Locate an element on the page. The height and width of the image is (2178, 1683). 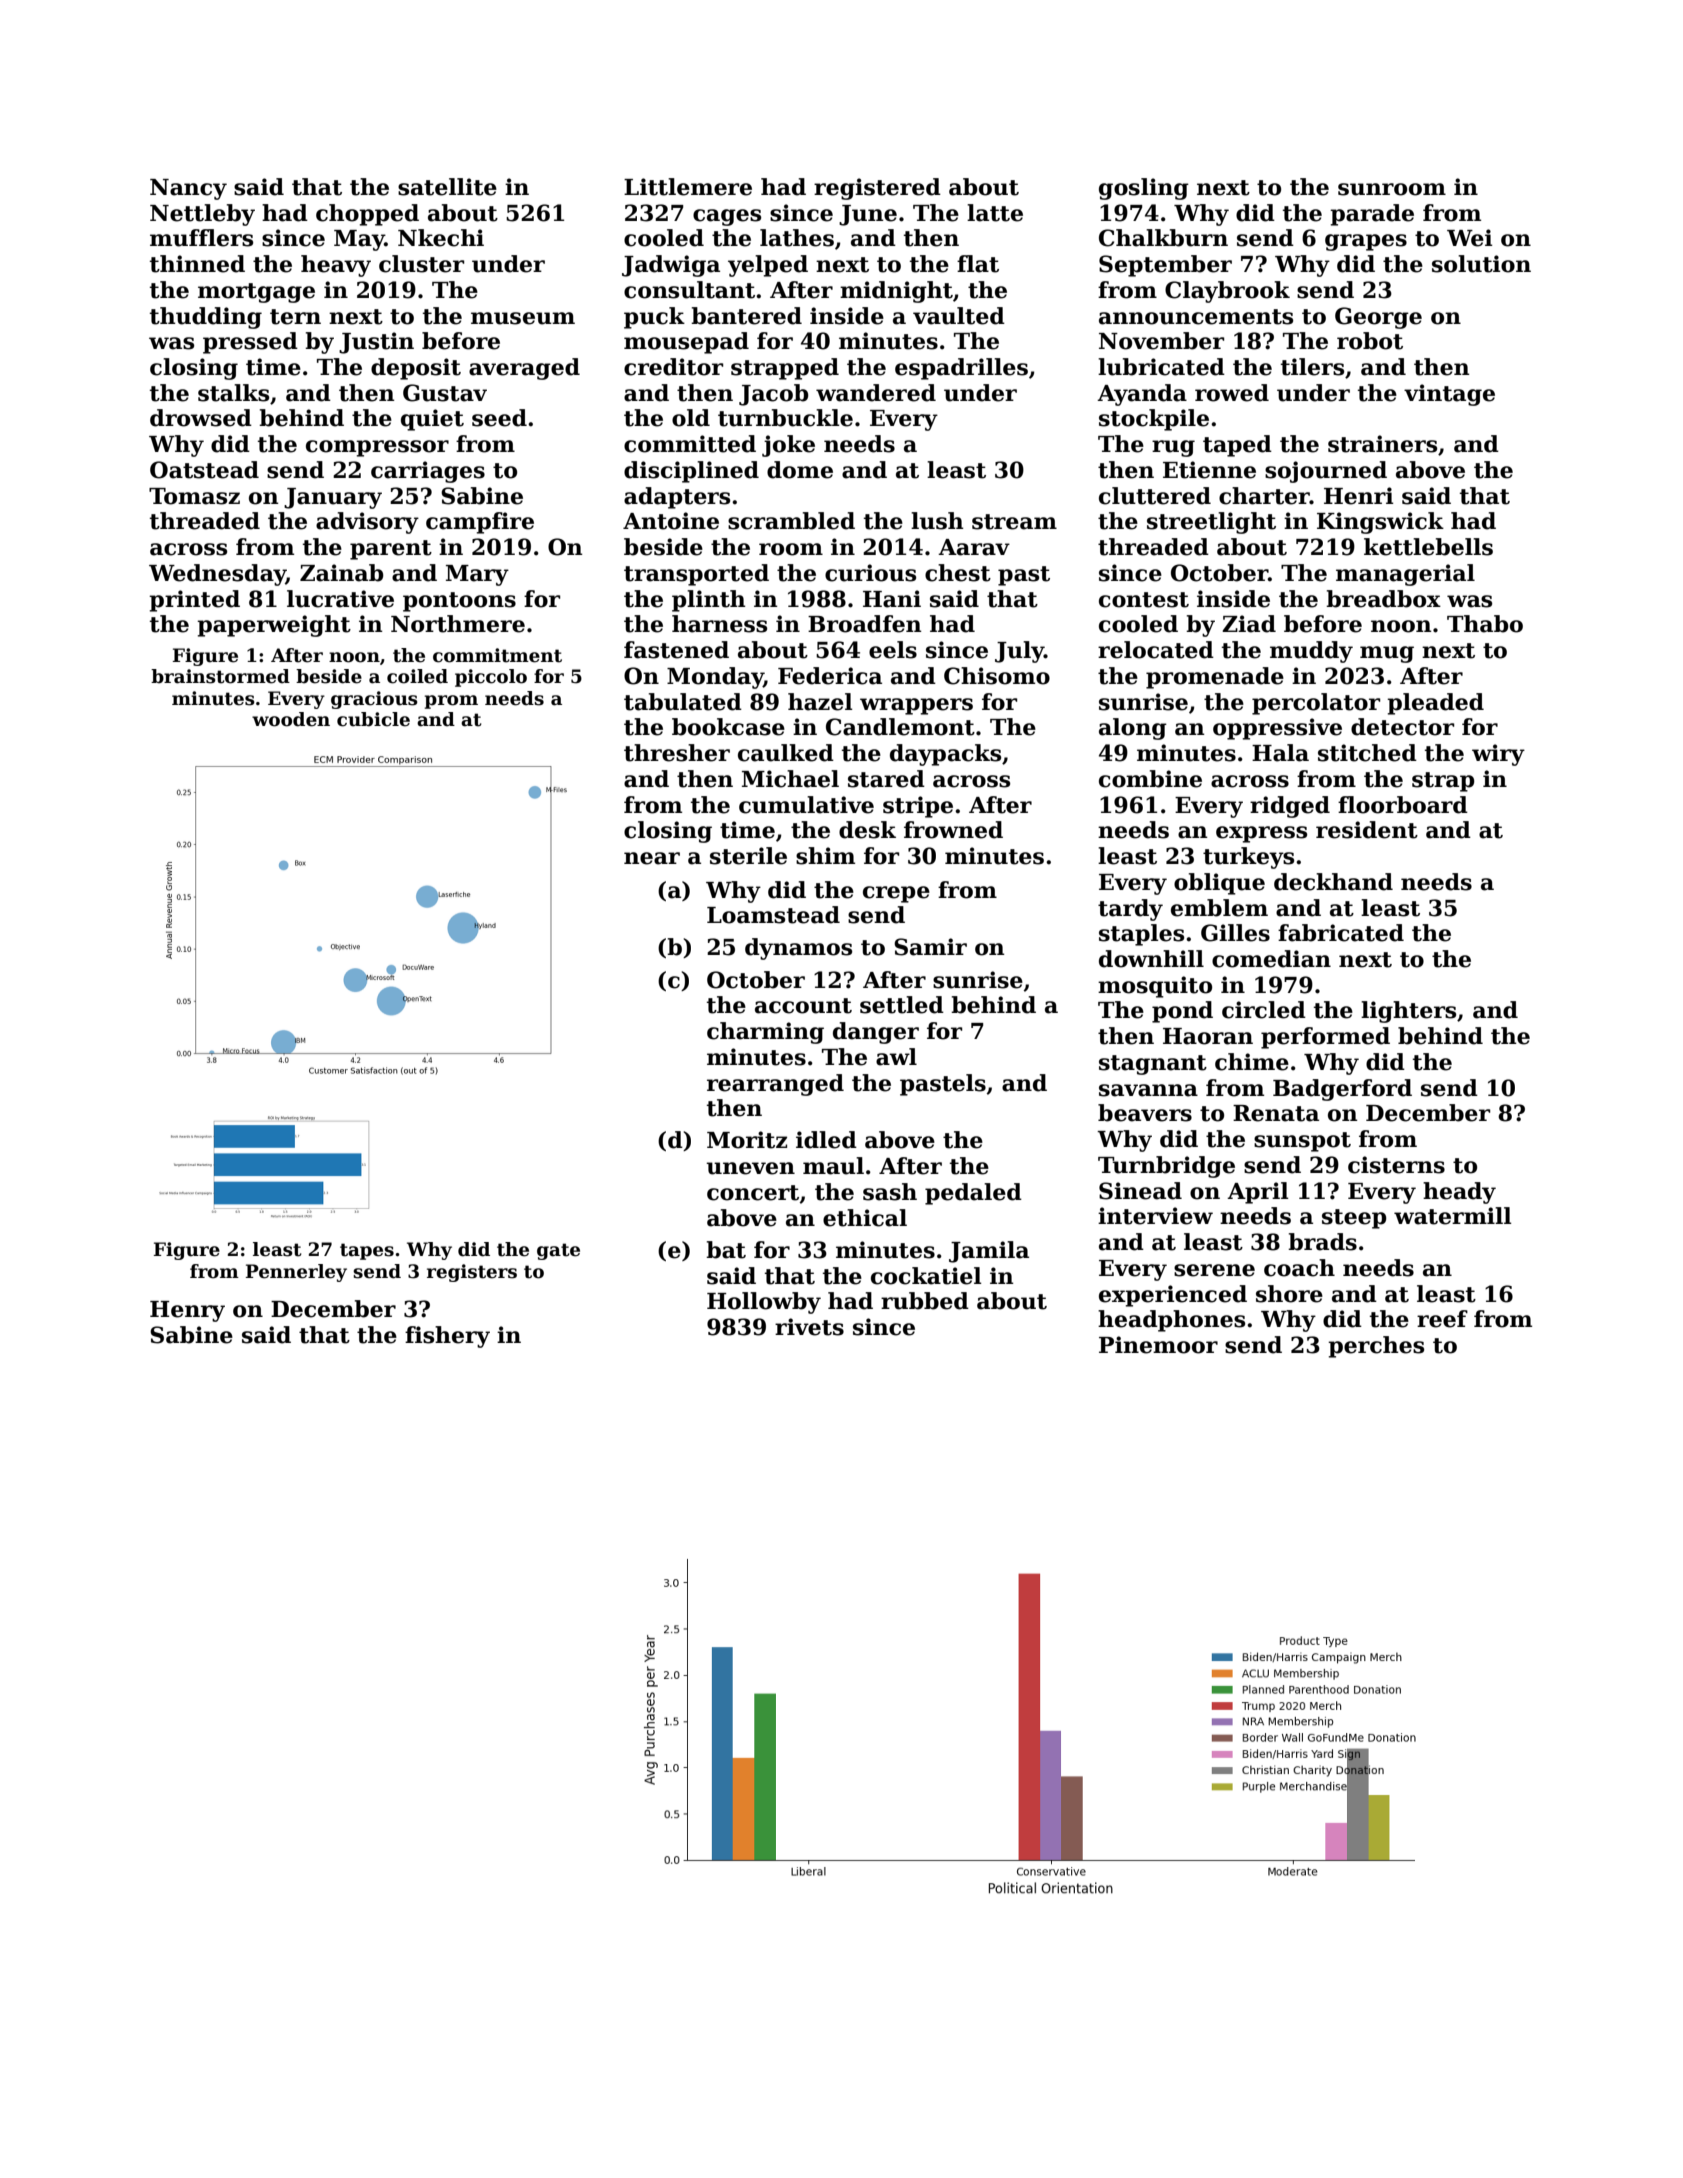
gosling is located at coordinates (1144, 189).
